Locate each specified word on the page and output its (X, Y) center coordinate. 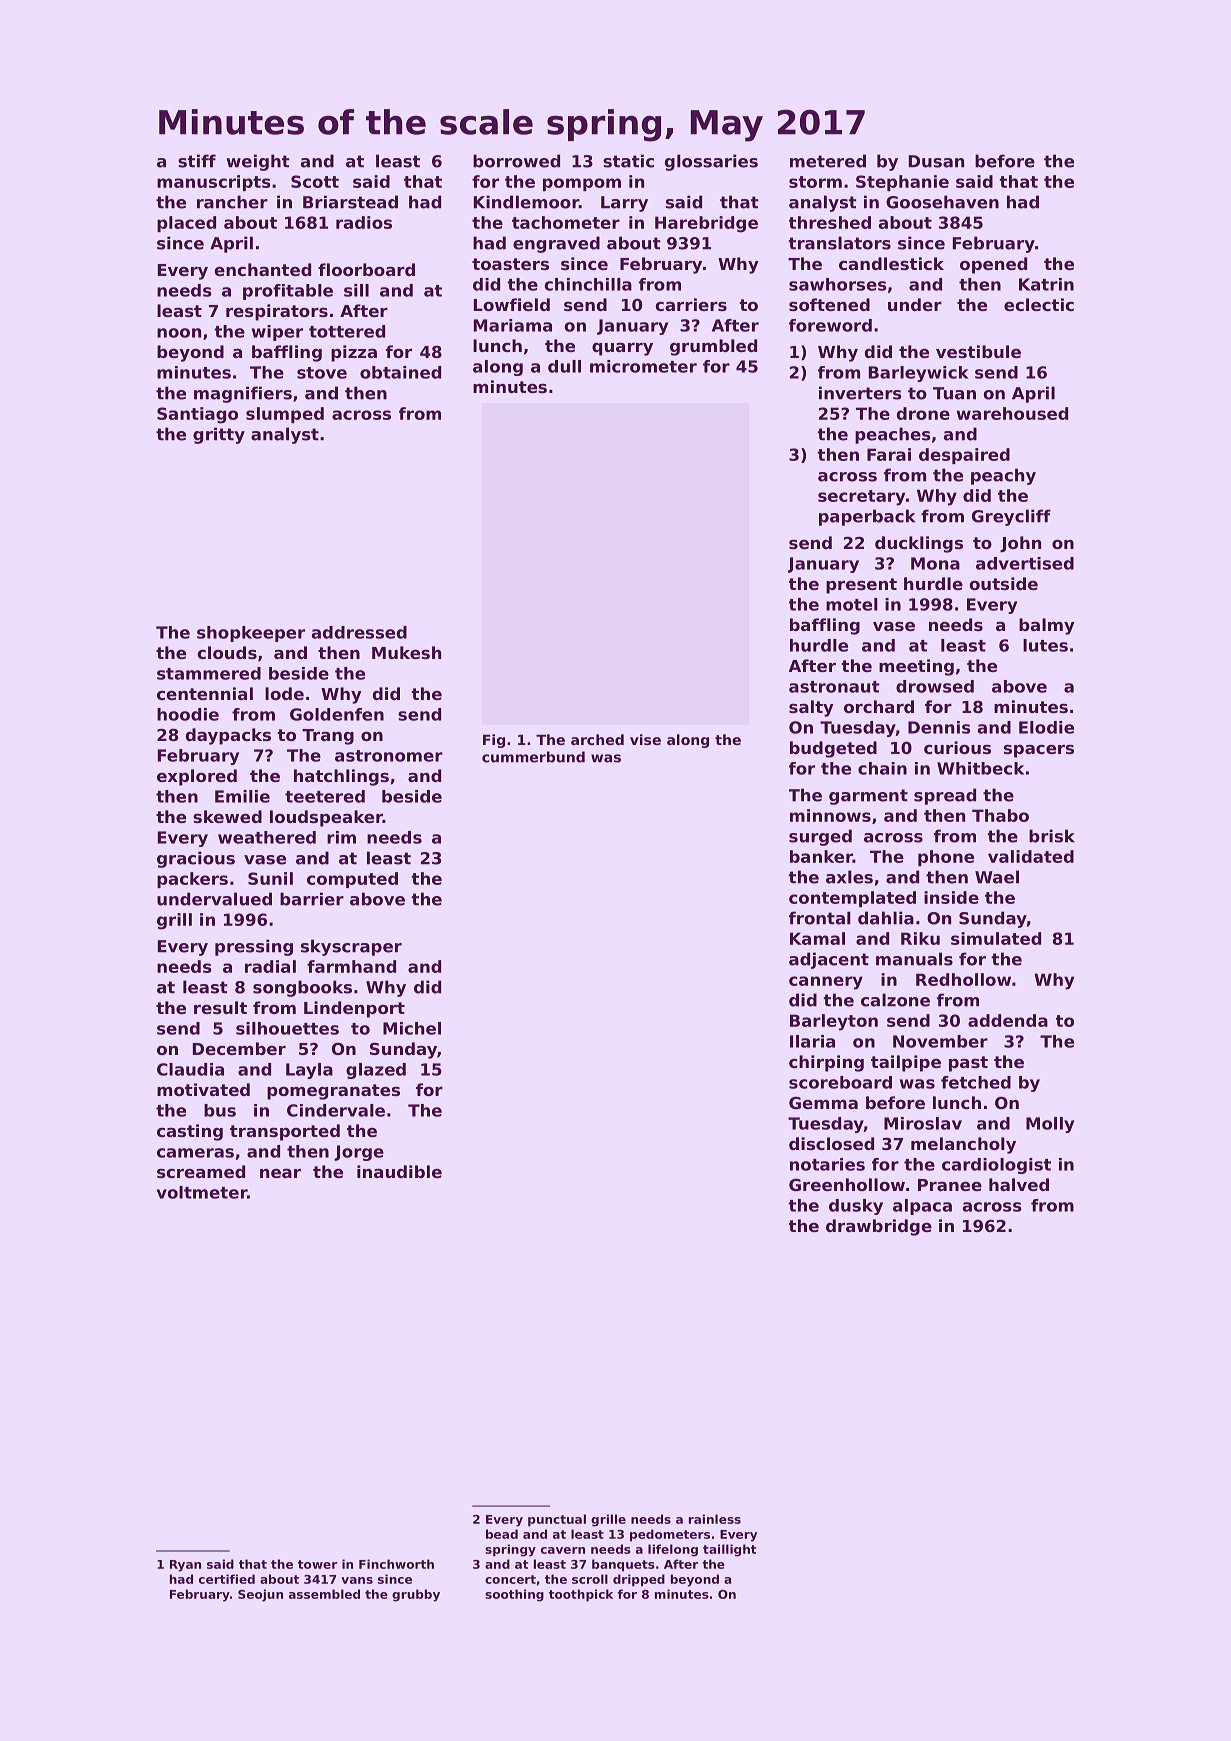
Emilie (242, 796)
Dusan (936, 161)
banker (821, 856)
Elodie (1046, 727)
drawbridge (879, 1227)
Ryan (185, 1566)
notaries (827, 1164)
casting (190, 1132)
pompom (582, 184)
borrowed (516, 161)
